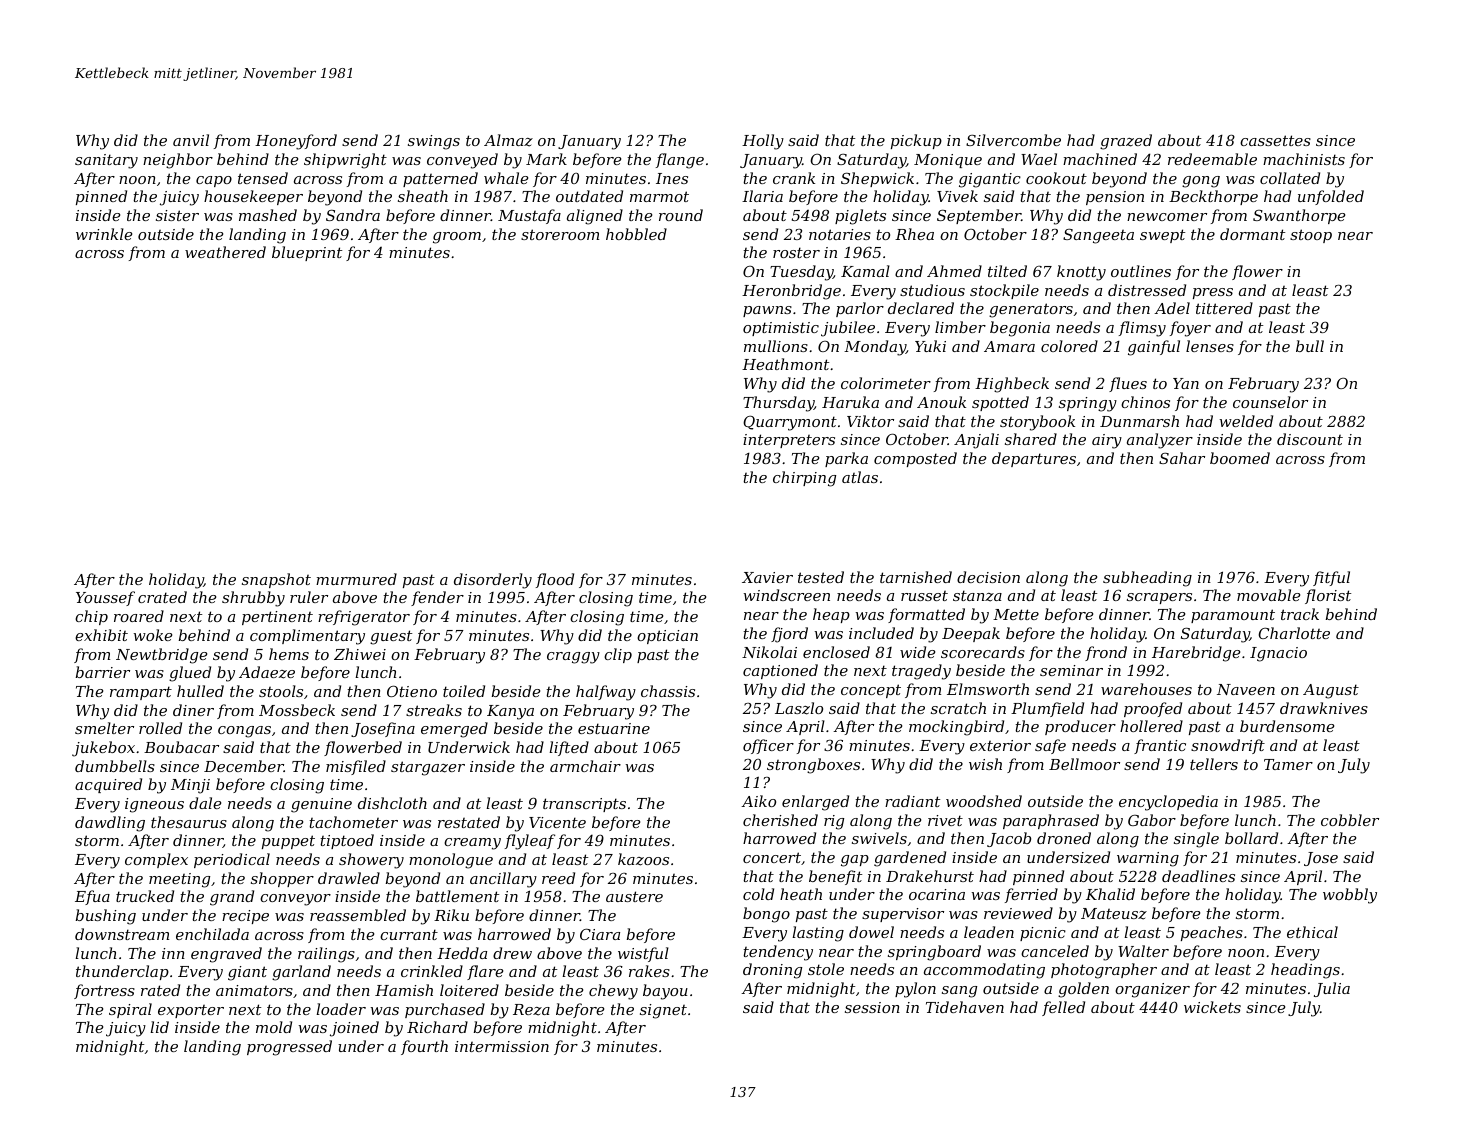 This image has height=1127, width=1459. Describe the element at coordinates (1106, 653) in the image. I see `frond` at that location.
